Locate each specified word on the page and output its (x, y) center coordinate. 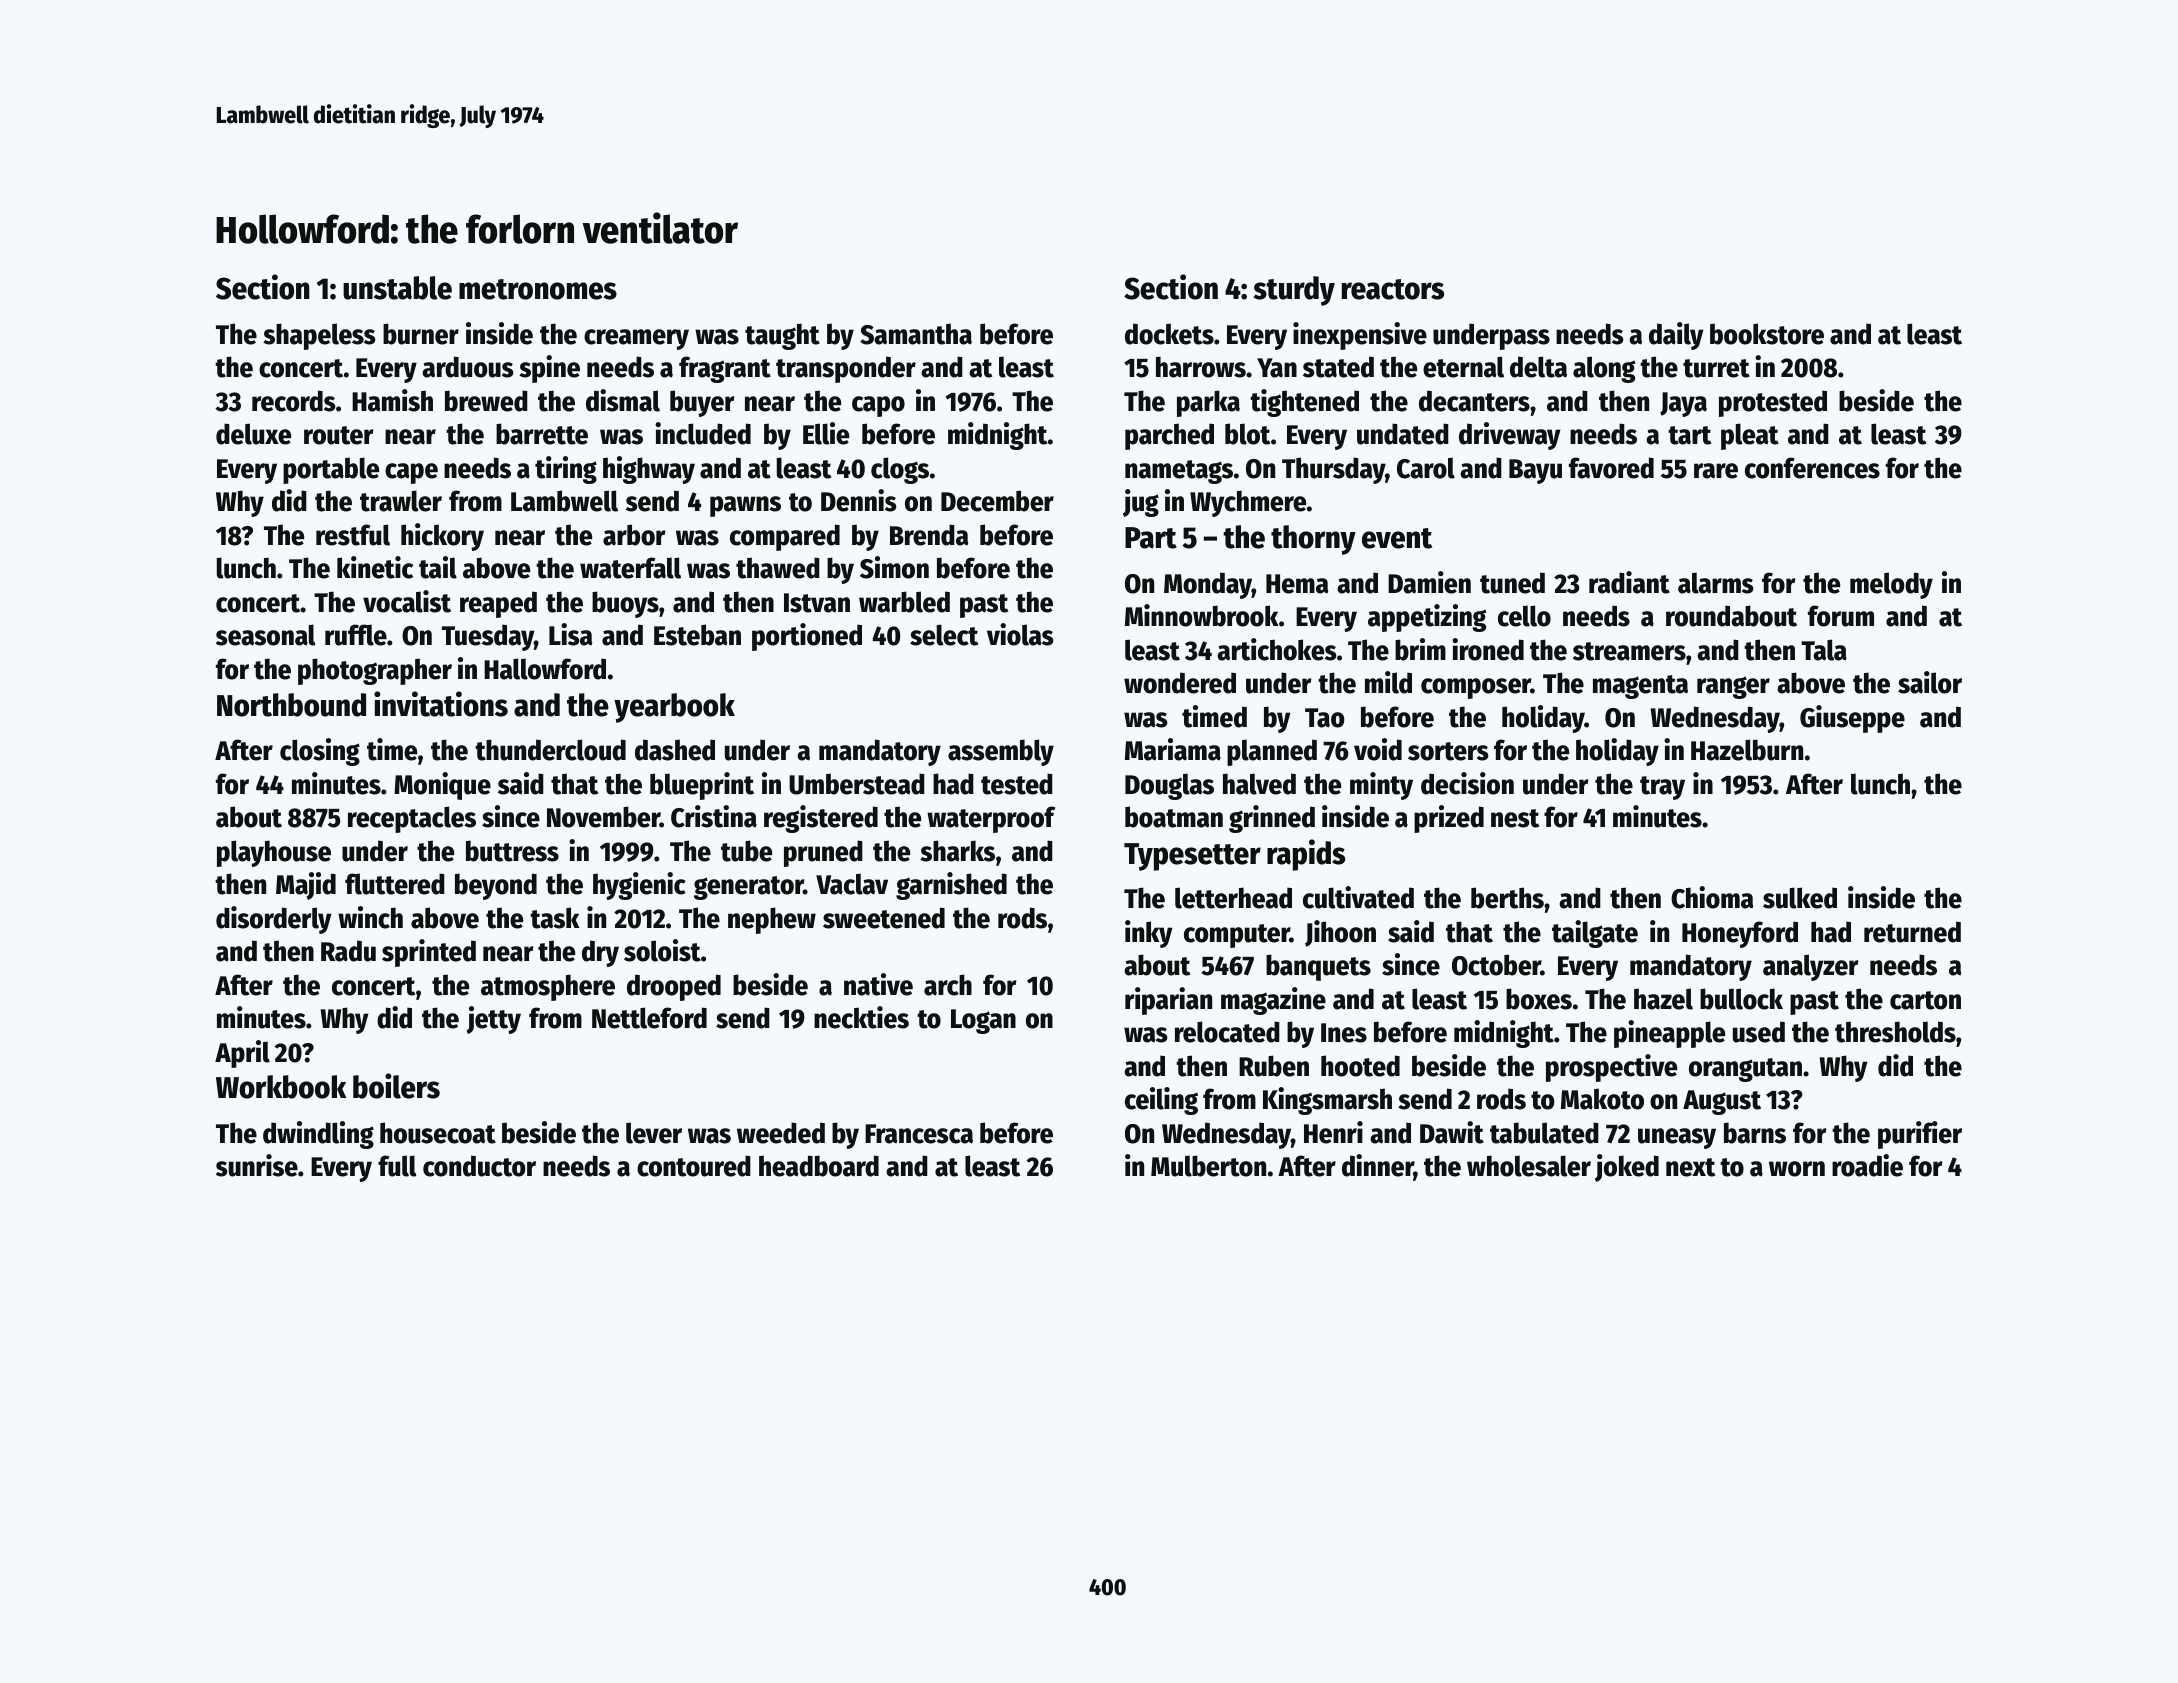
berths (1507, 898)
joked (1627, 1168)
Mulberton (1208, 1166)
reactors (1393, 289)
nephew (772, 920)
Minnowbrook (1202, 615)
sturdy (1294, 291)
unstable (397, 288)
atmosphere (548, 987)
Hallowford (545, 669)
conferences (1812, 468)
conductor (479, 1166)
